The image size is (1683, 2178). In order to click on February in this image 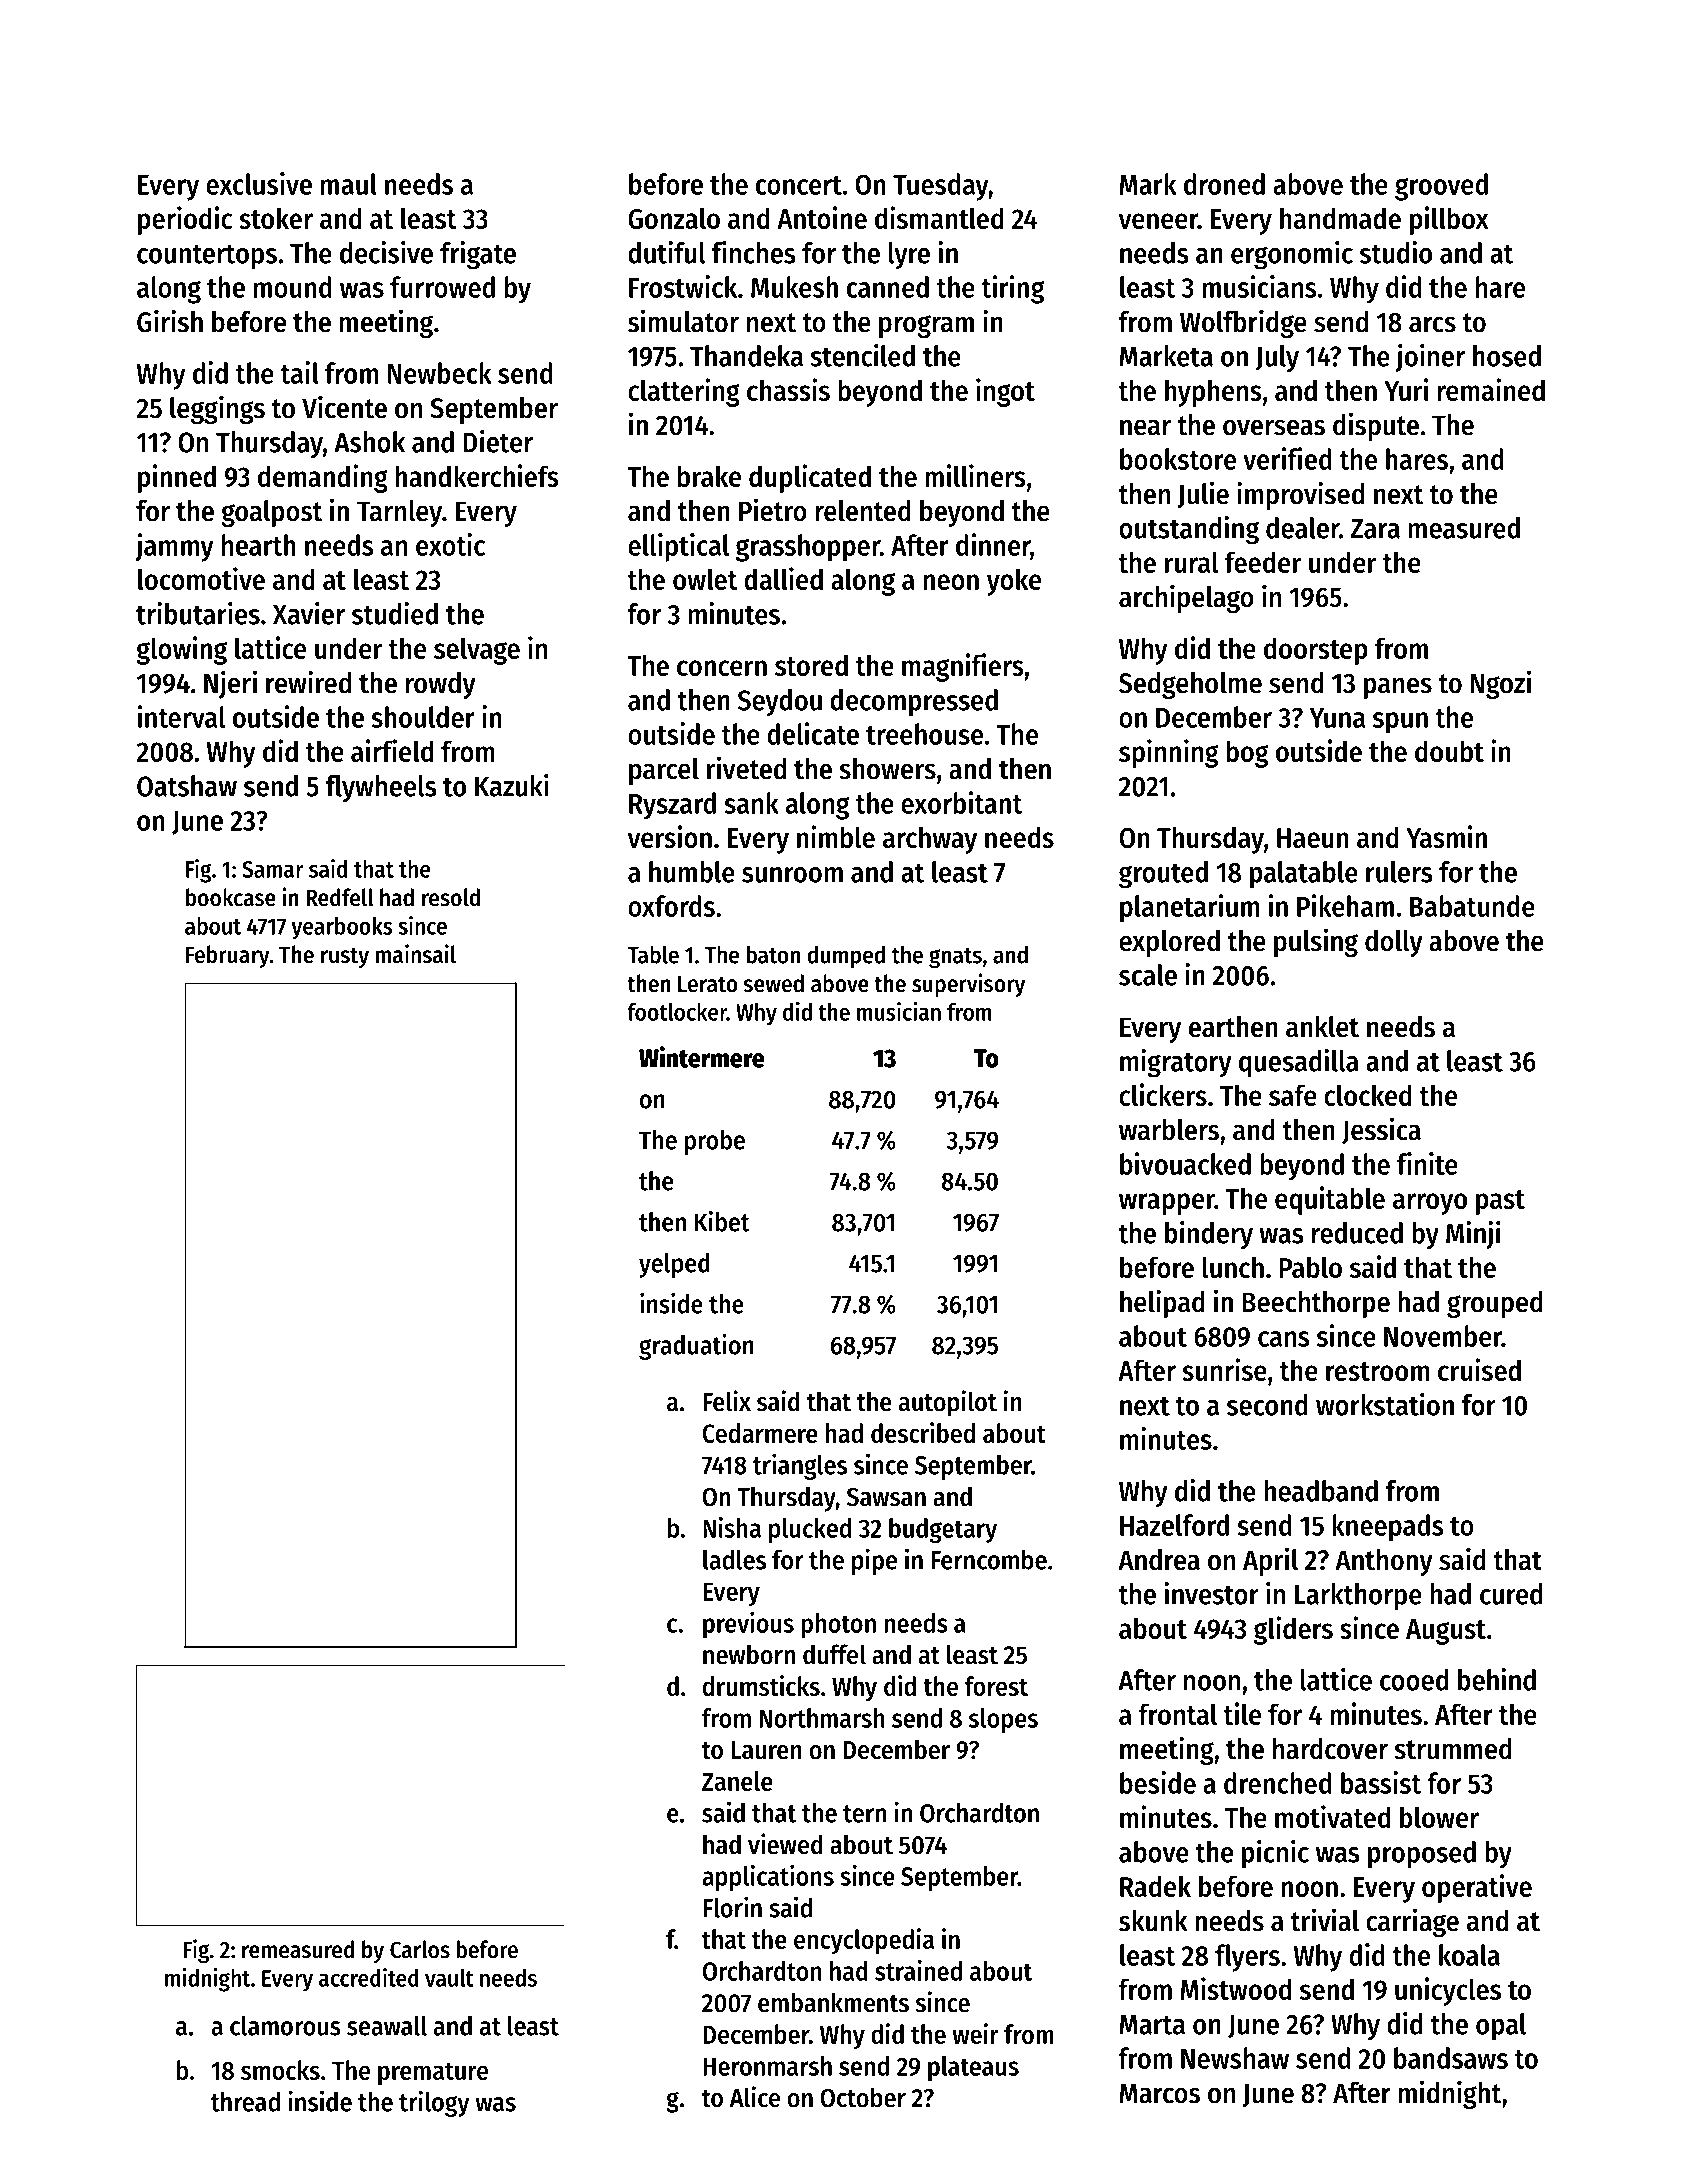, I will do `click(228, 956)`.
